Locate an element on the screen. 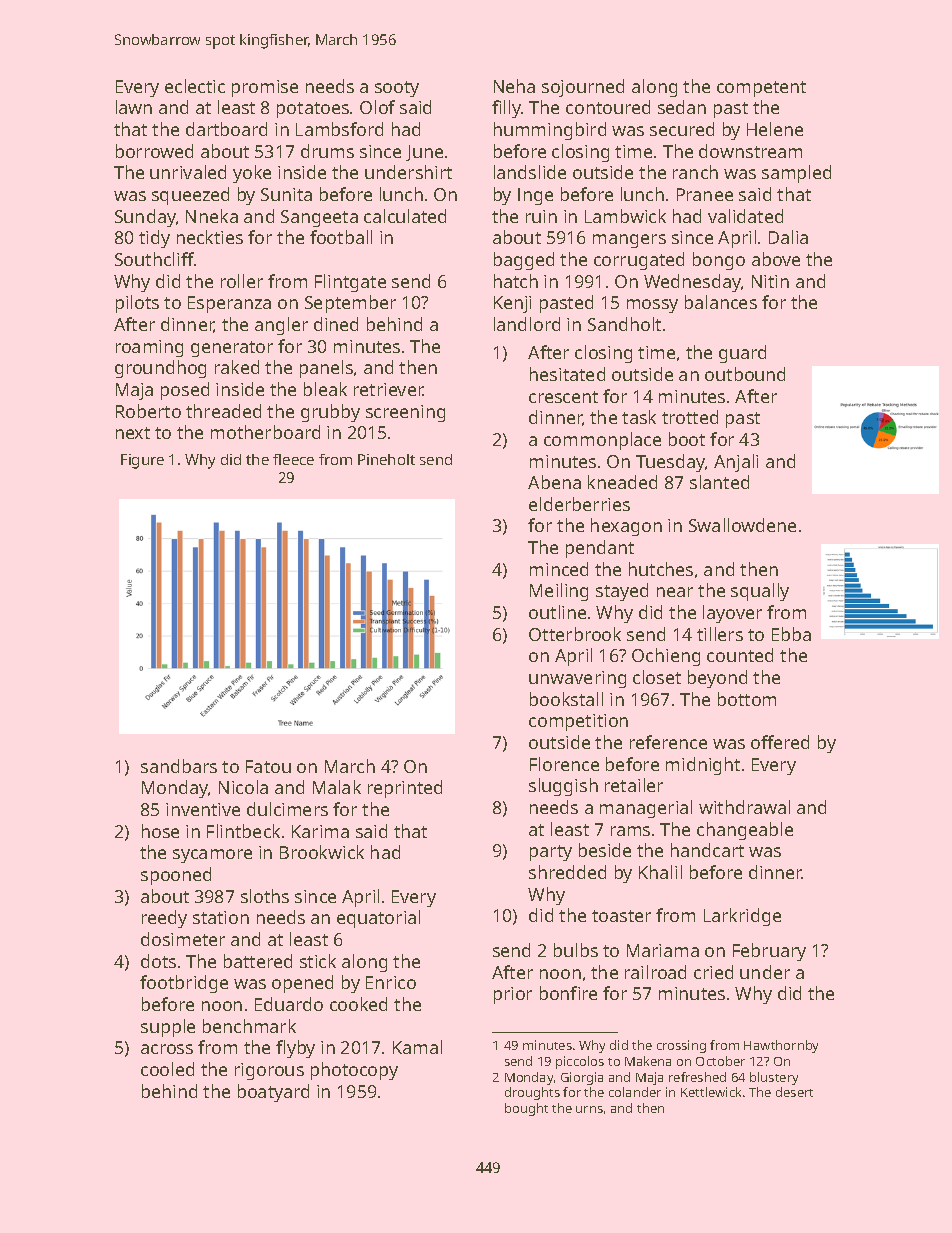  sandbars is located at coordinates (179, 766).
